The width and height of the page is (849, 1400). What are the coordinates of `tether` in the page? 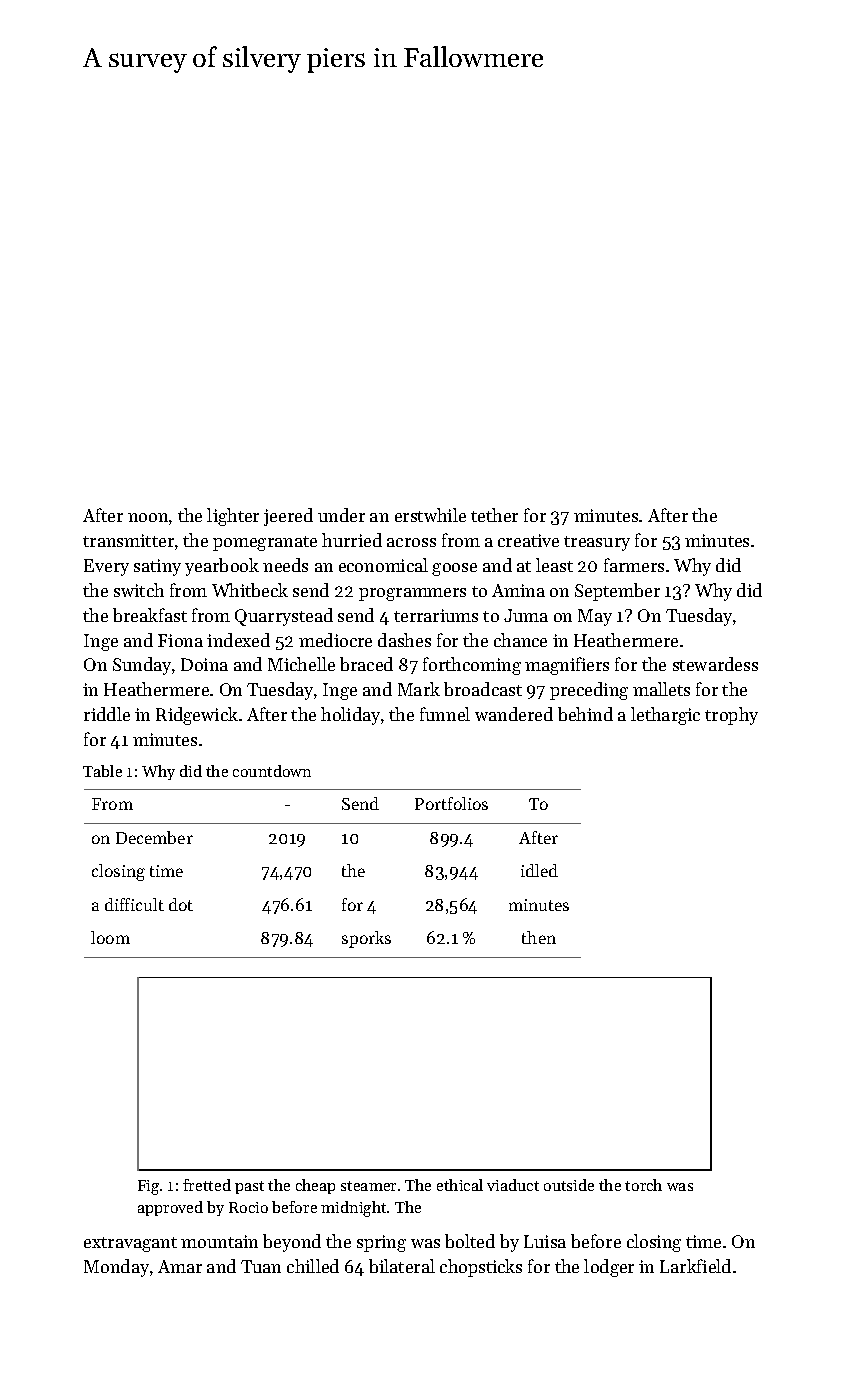 It's located at (494, 515).
